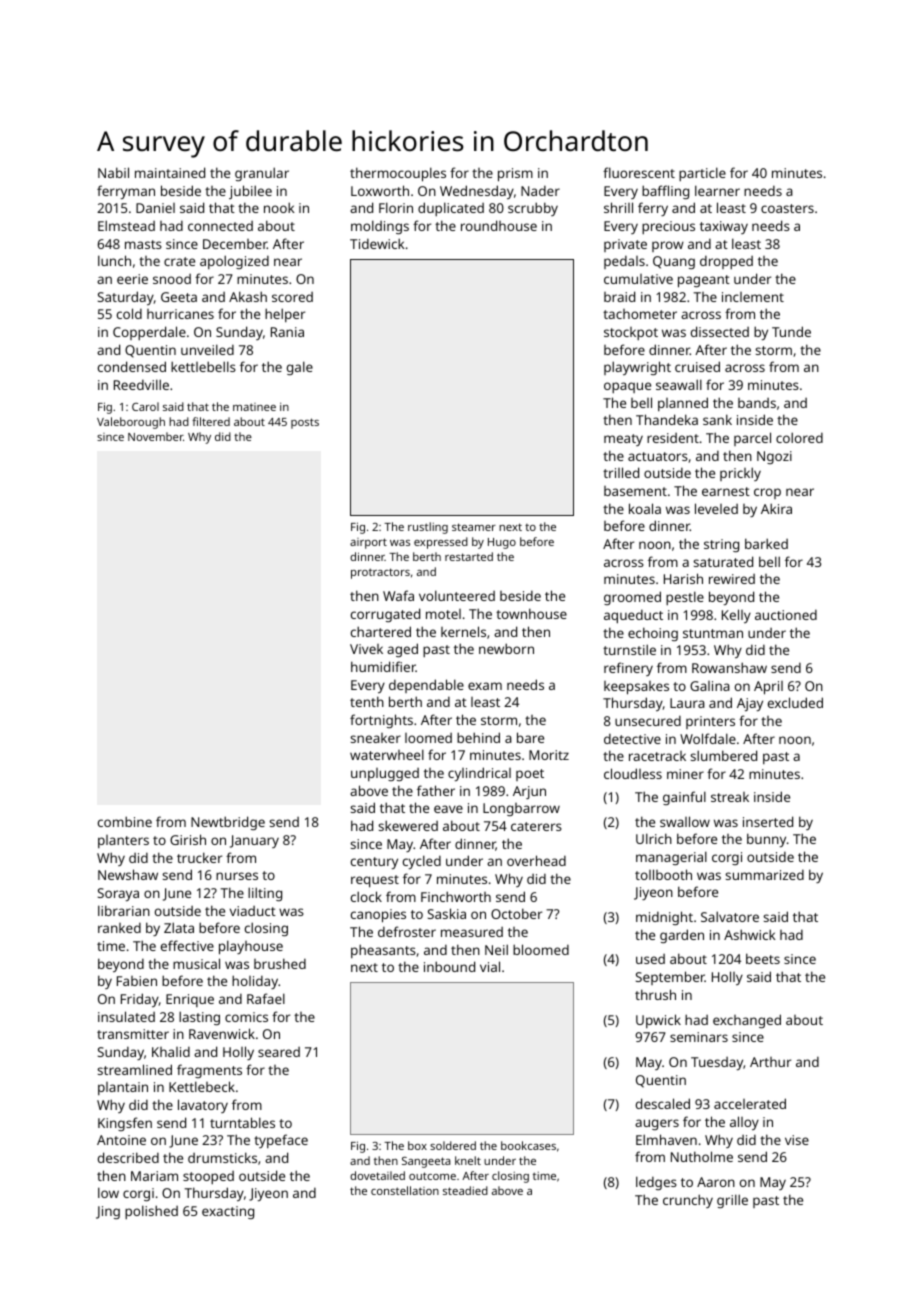 The image size is (924, 1308). Describe the element at coordinates (764, 875) in the screenshot. I see `summarized` at that location.
